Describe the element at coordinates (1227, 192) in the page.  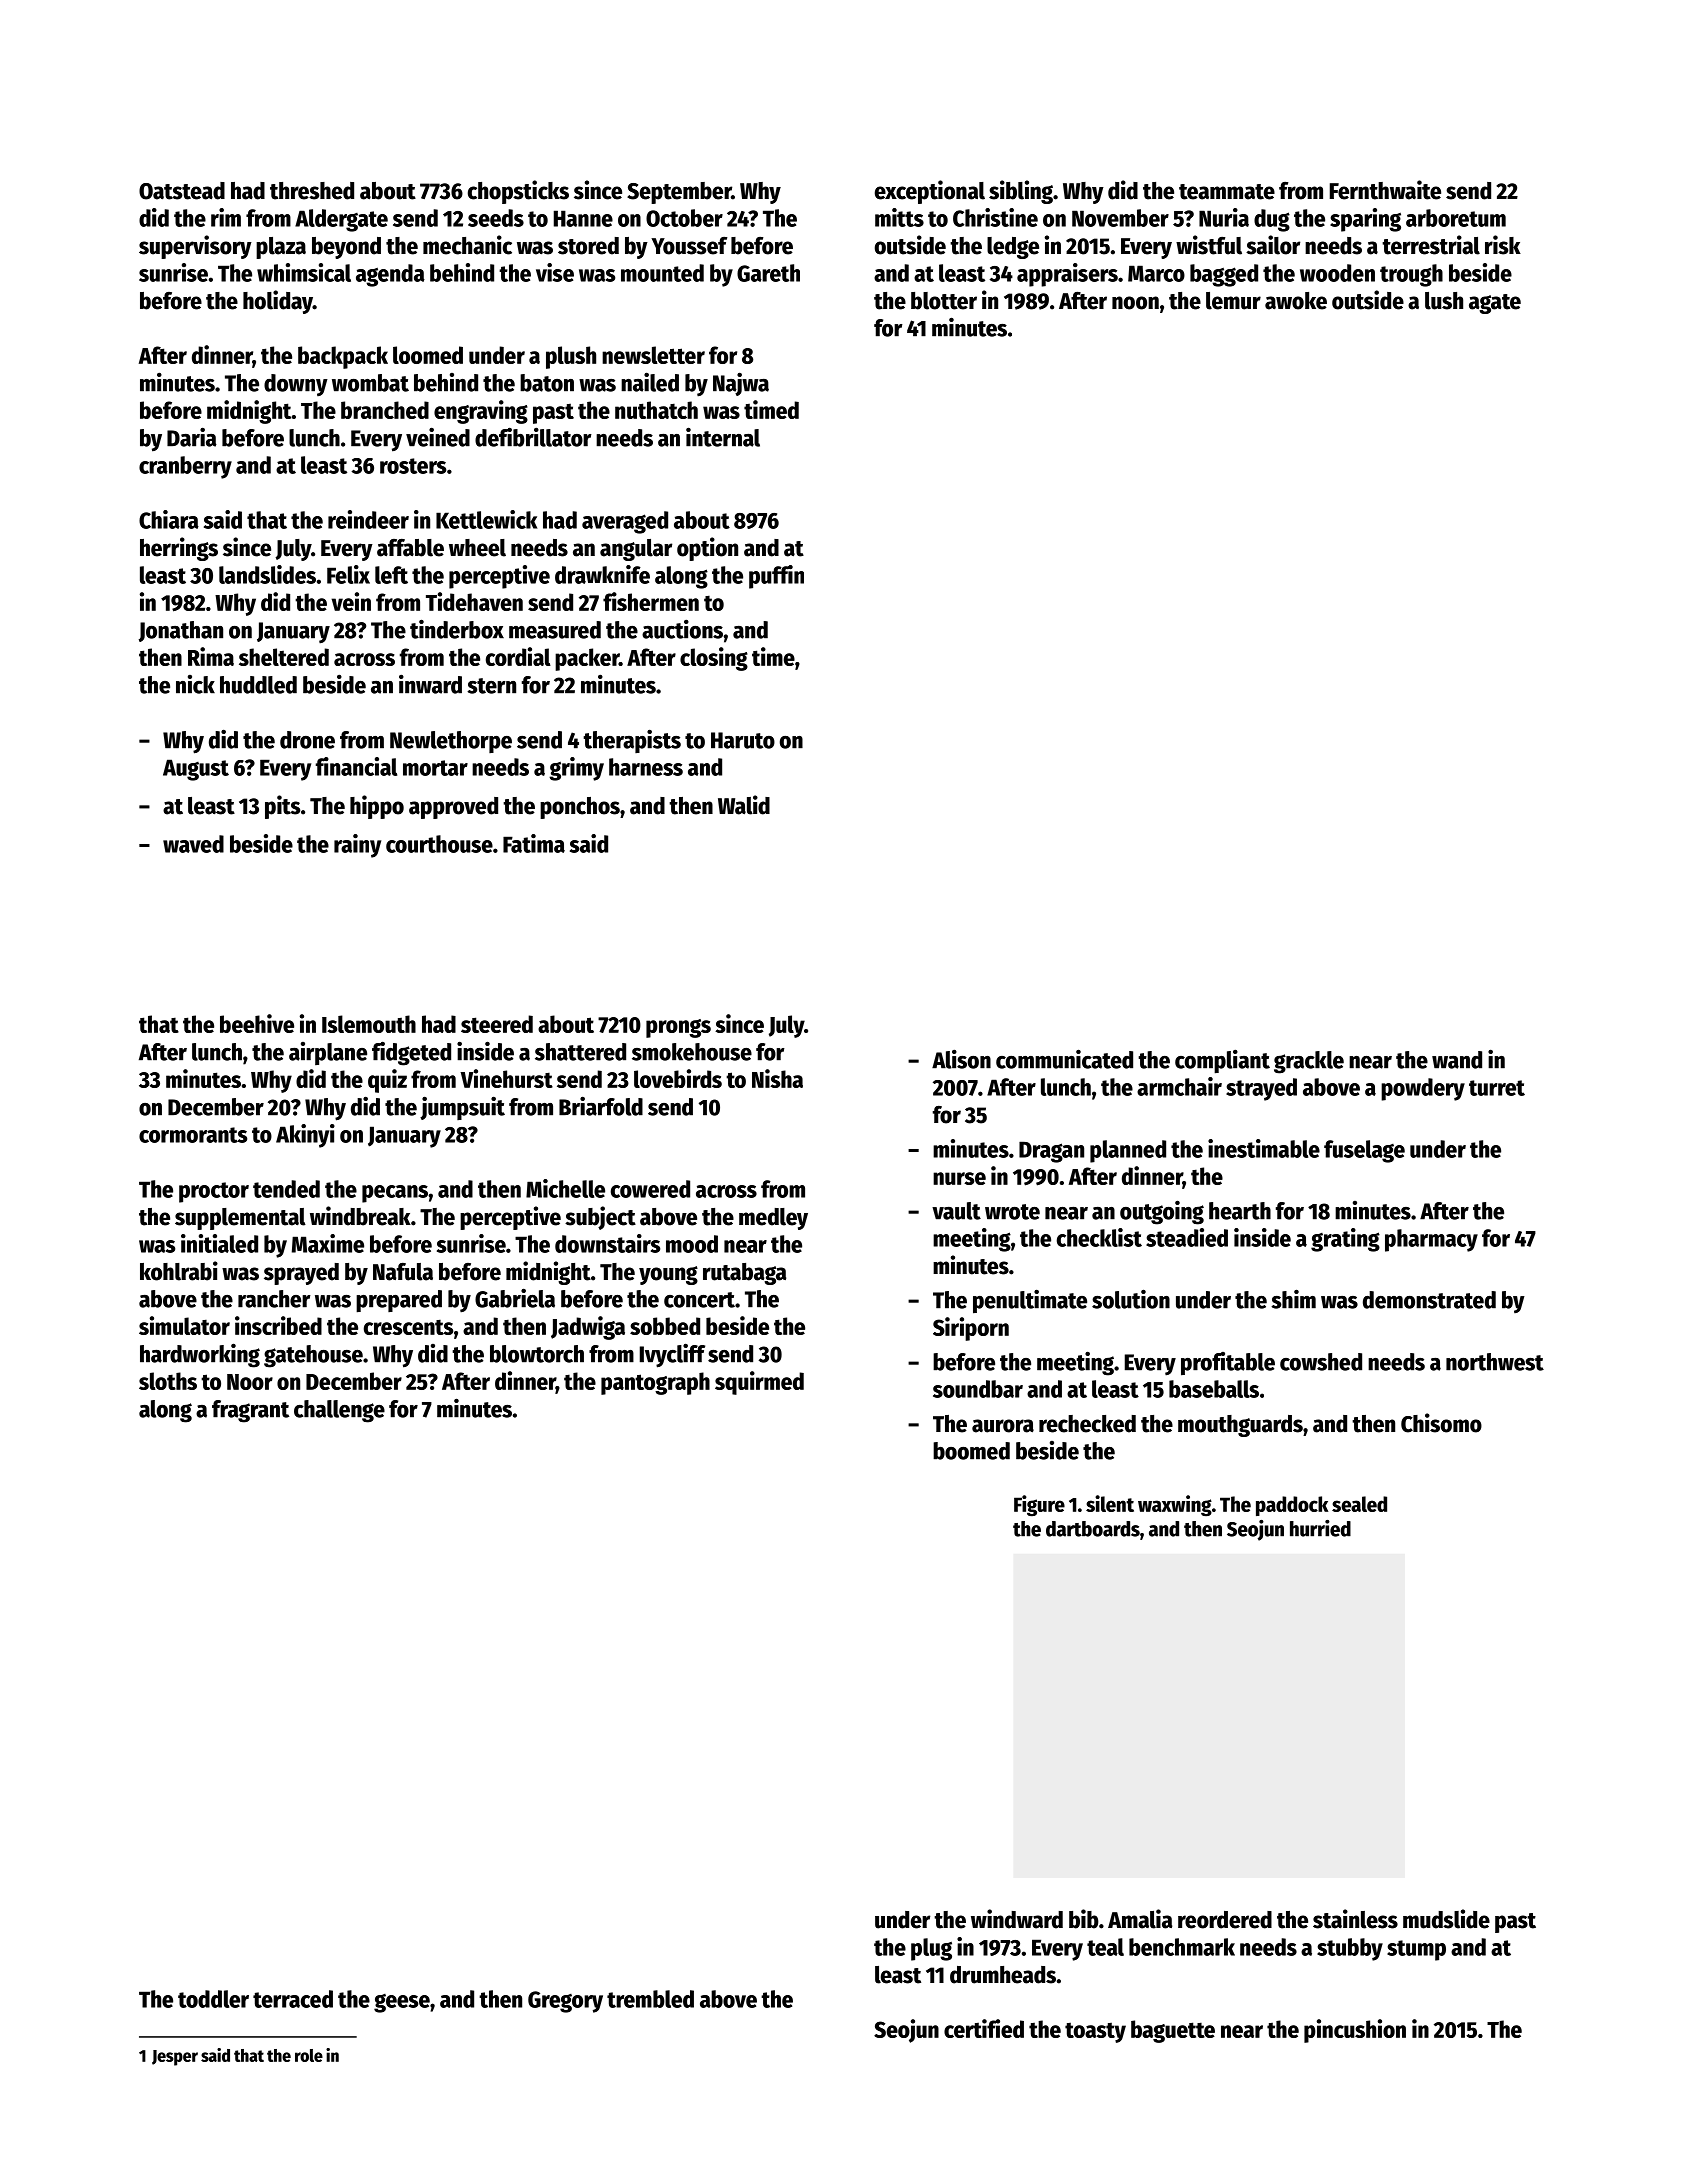
I see `teammate` at that location.
